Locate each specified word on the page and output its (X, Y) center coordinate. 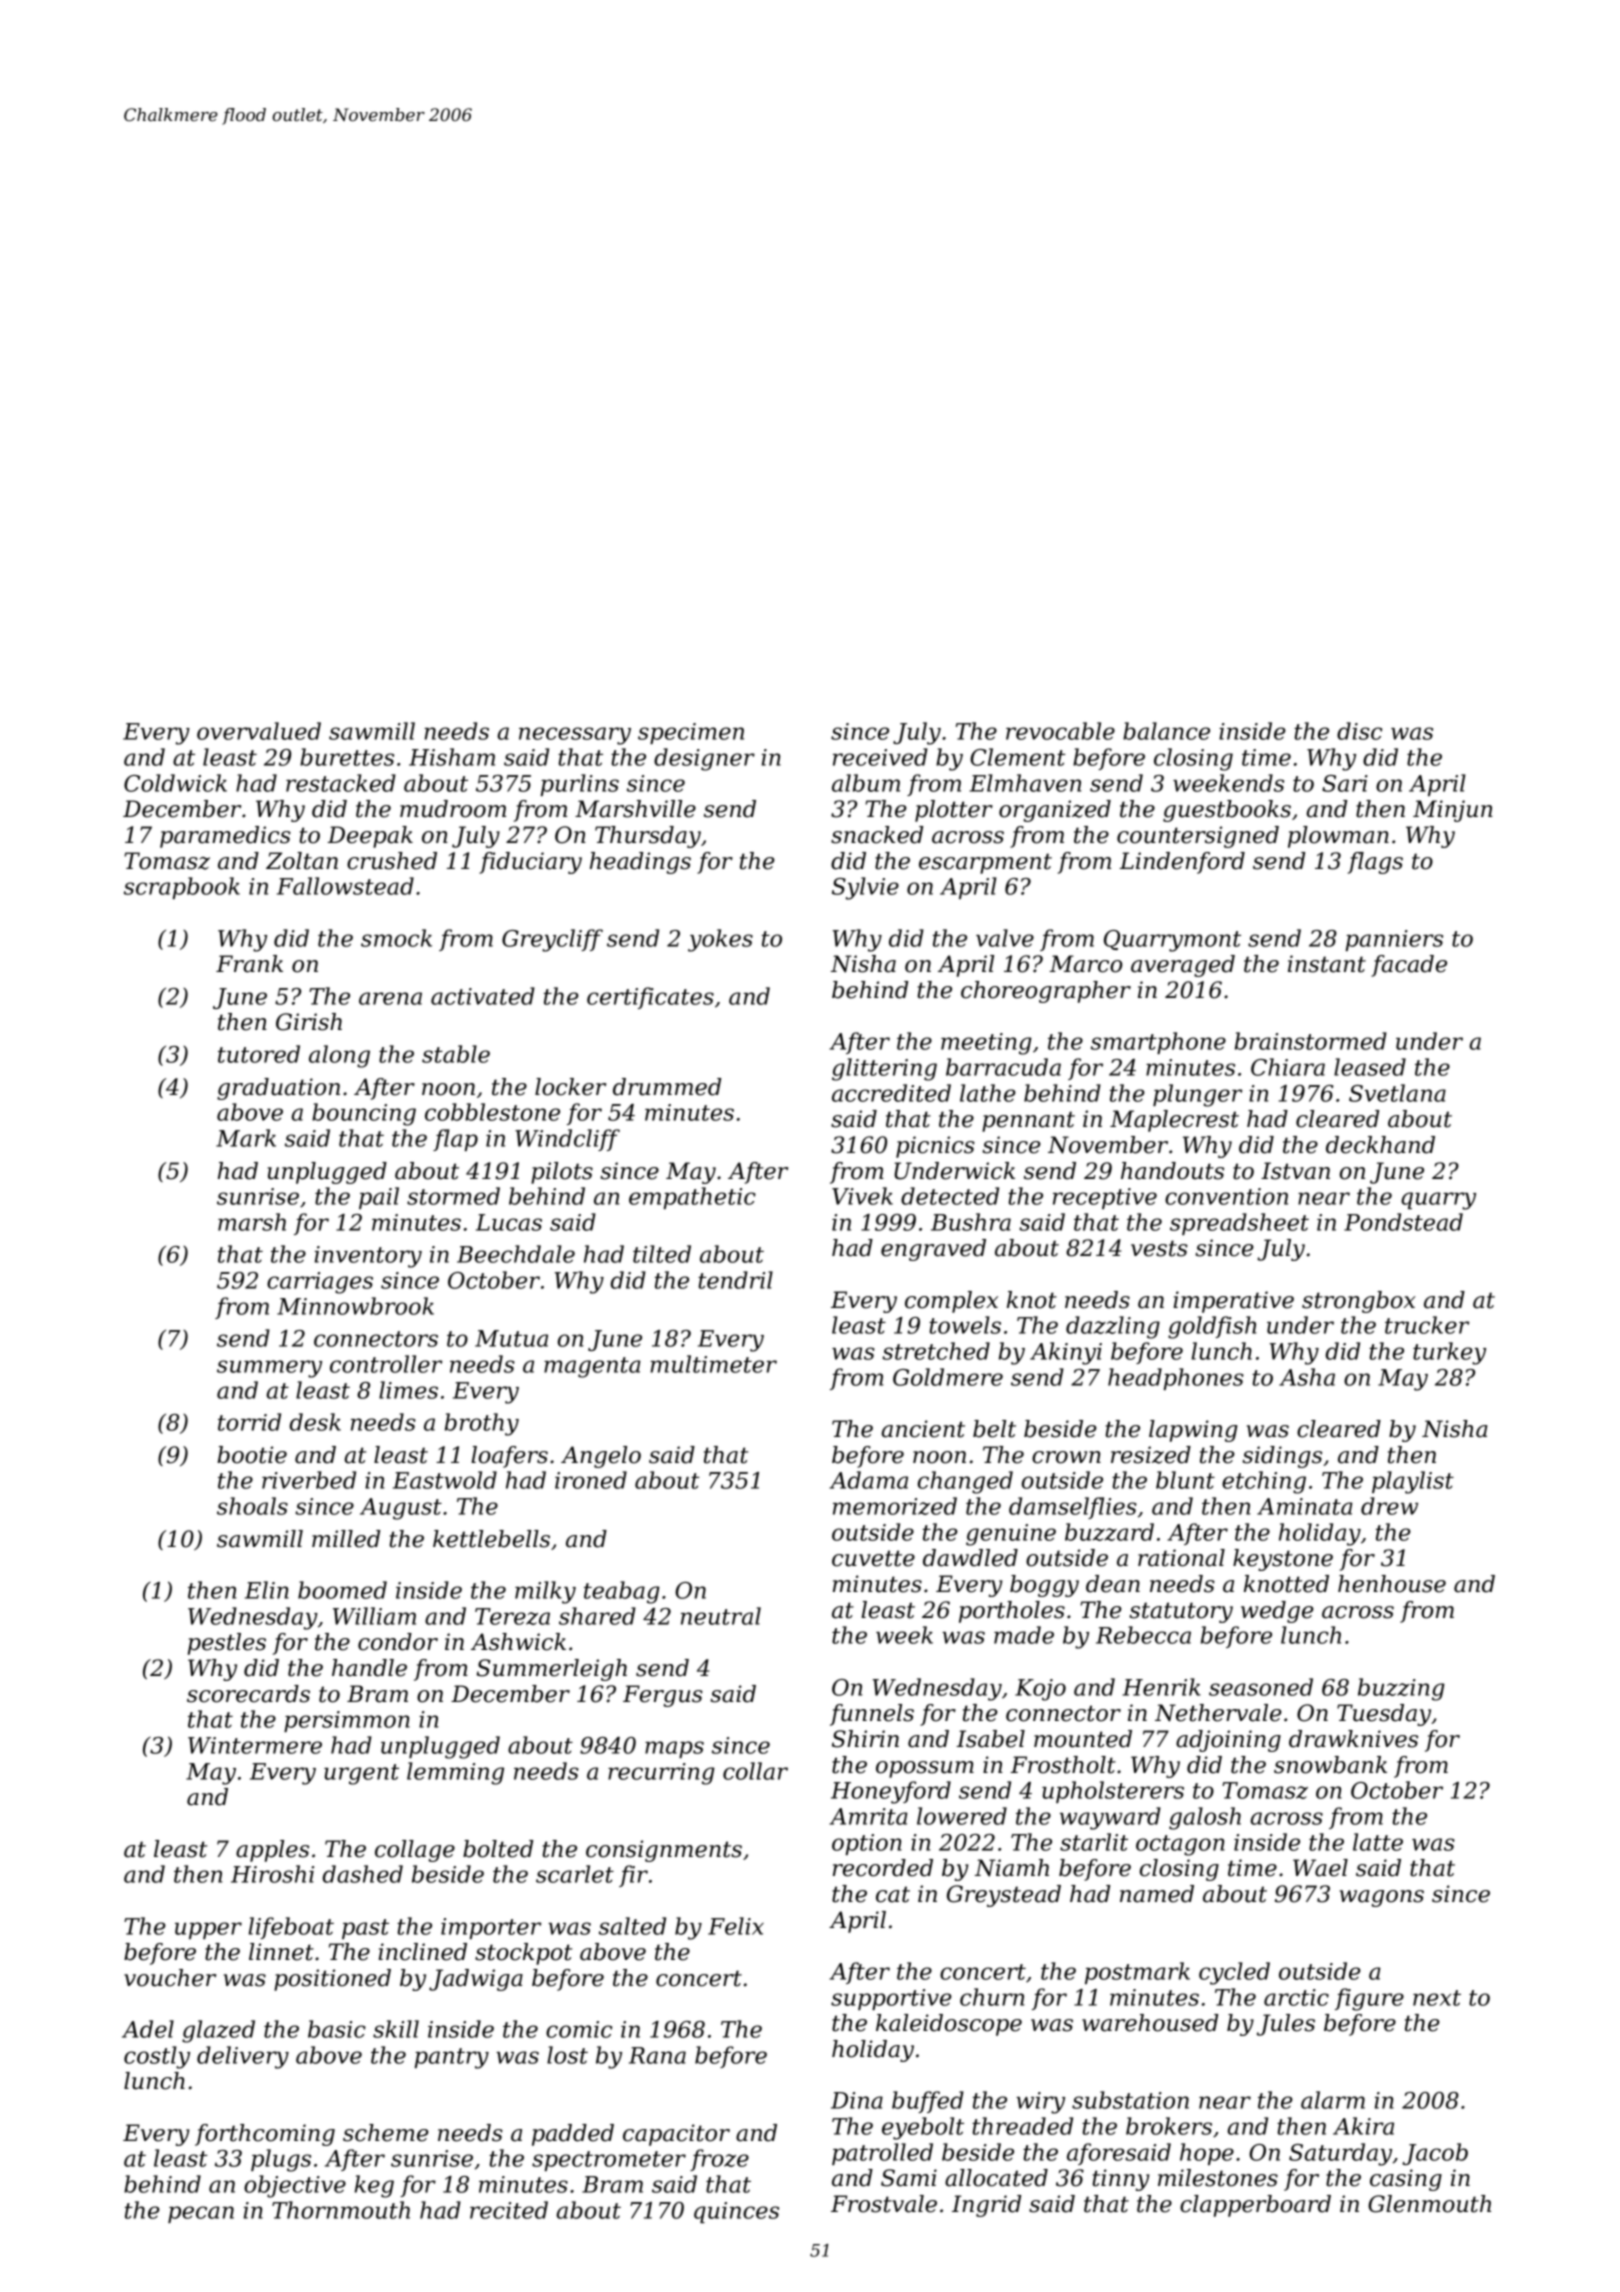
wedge (1277, 1612)
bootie (252, 1455)
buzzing (1401, 1689)
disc (1359, 731)
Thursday (648, 837)
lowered (962, 1816)
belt (994, 1429)
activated (483, 996)
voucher (170, 1978)
